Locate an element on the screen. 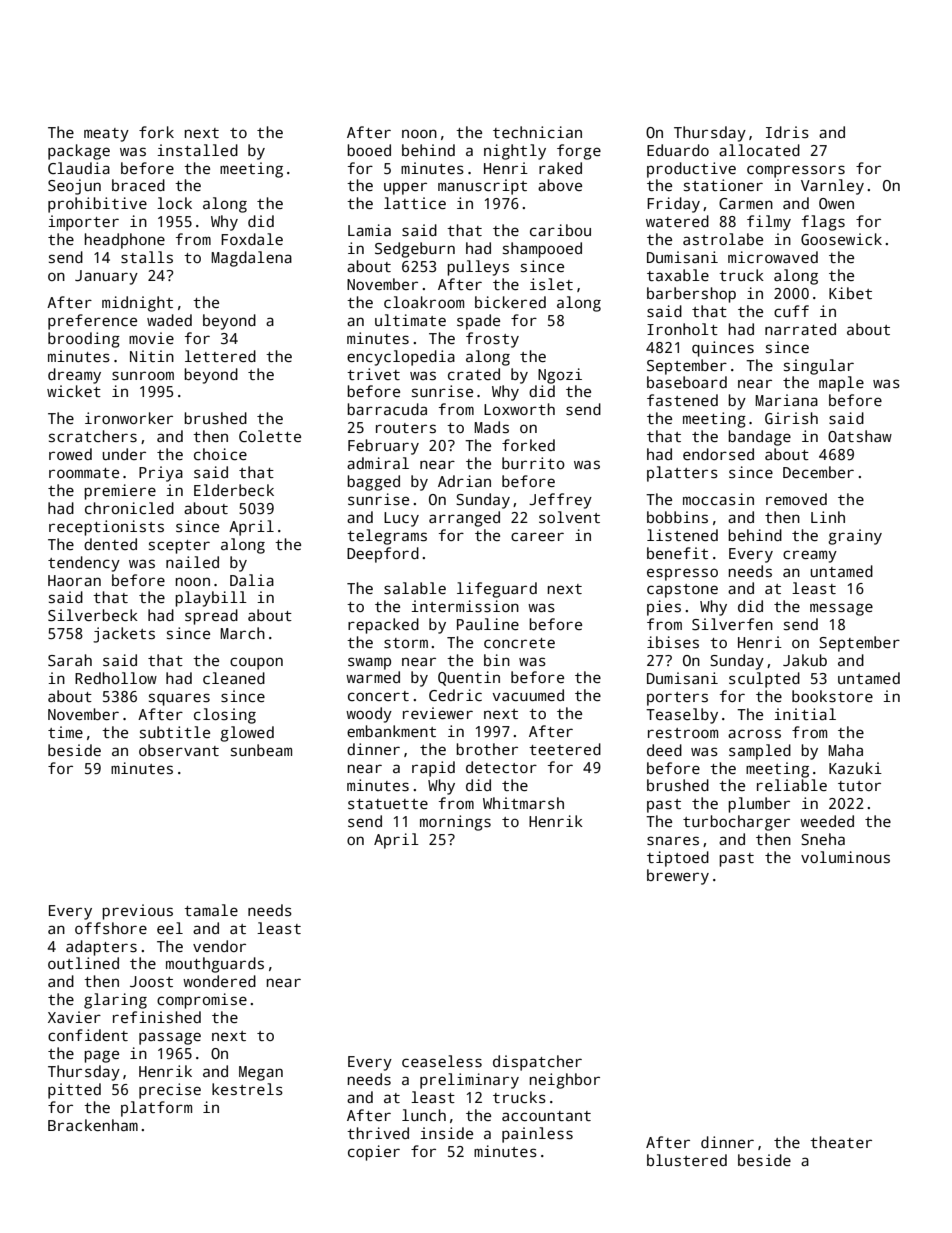  Brackenham is located at coordinates (93, 1125).
